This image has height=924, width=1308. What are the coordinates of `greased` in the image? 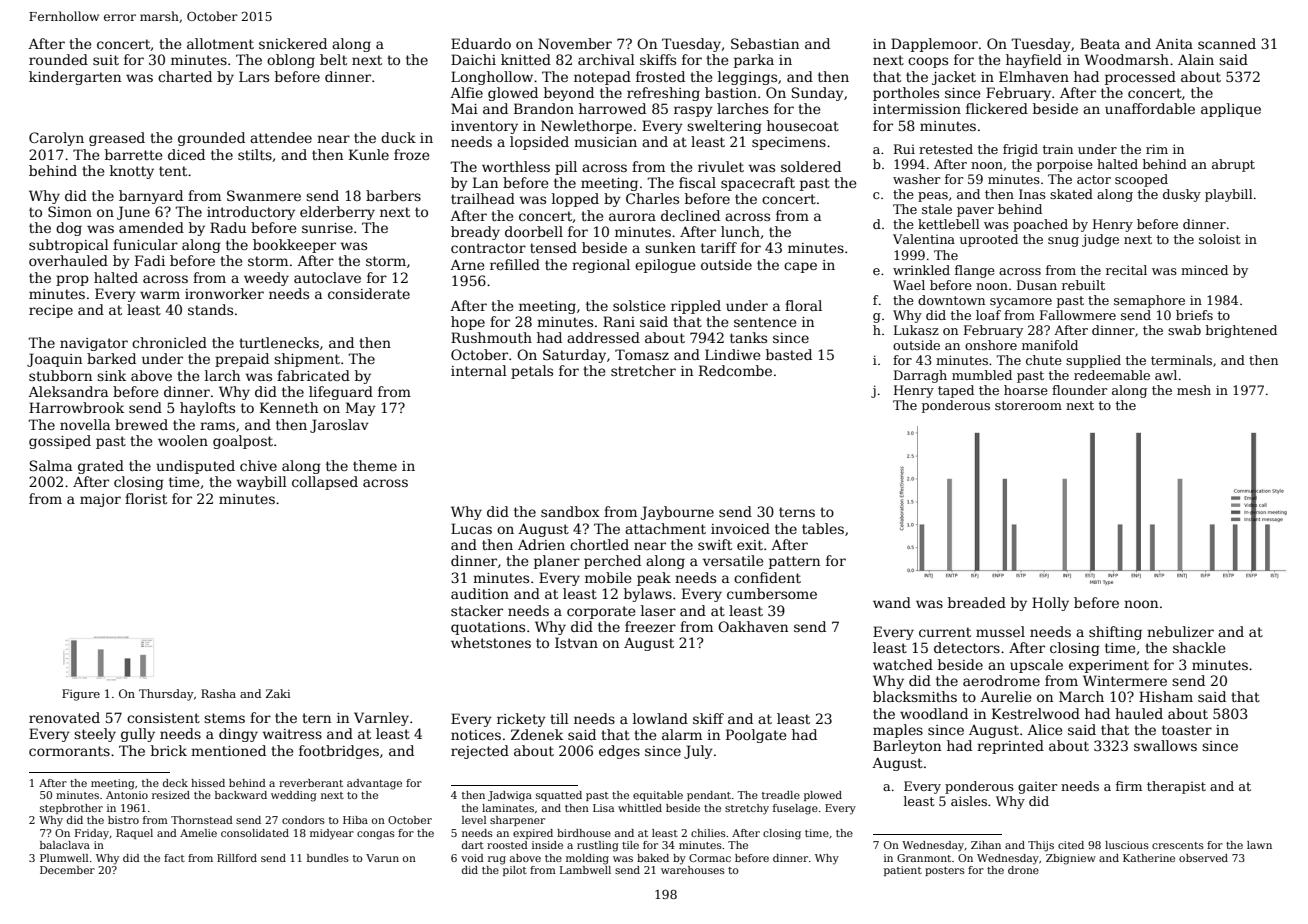 It's located at (117, 139).
